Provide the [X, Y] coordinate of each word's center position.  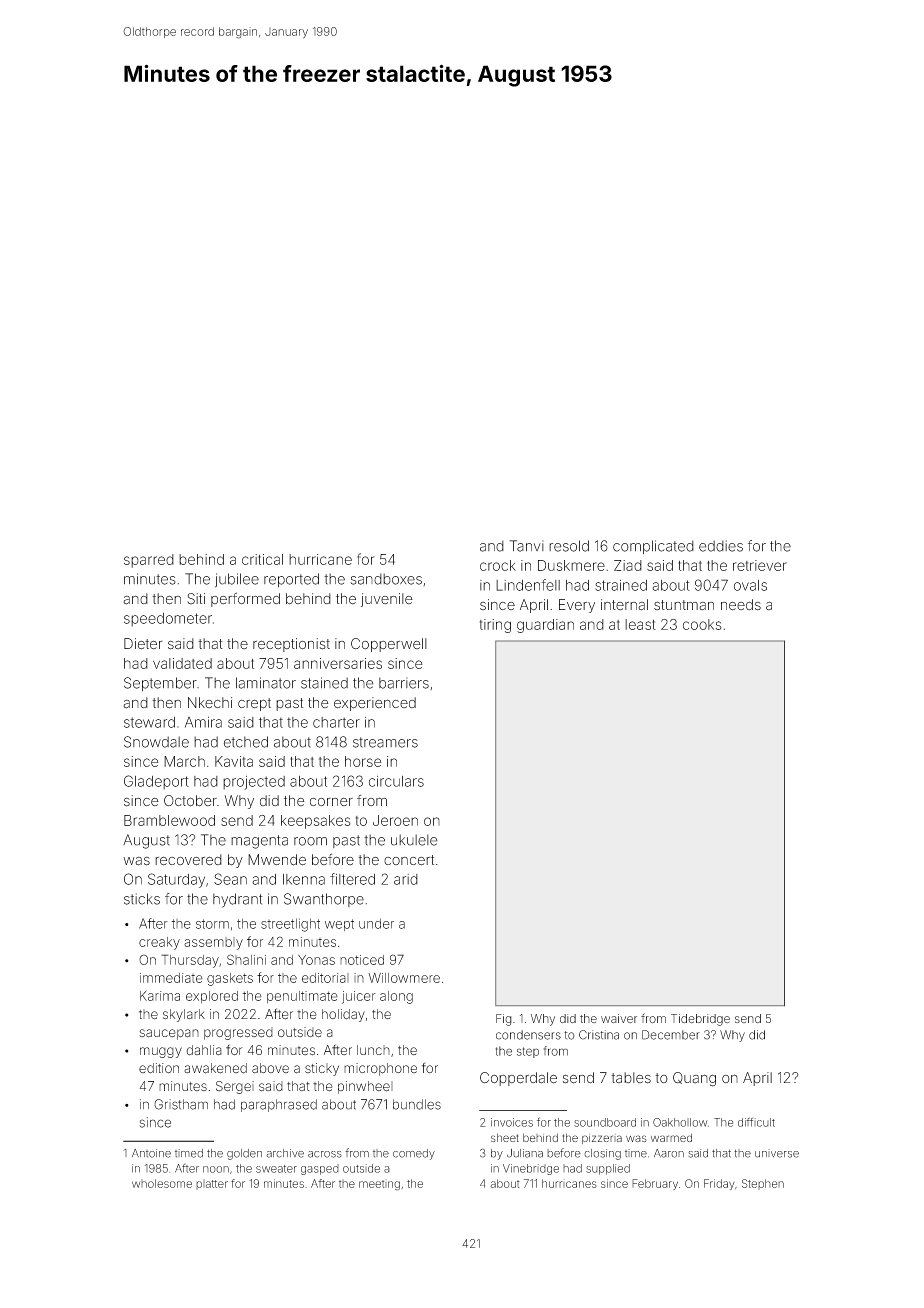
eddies [721, 546]
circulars [396, 781]
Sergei [235, 1087]
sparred [149, 561]
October [190, 801]
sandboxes [386, 579]
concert [409, 860]
